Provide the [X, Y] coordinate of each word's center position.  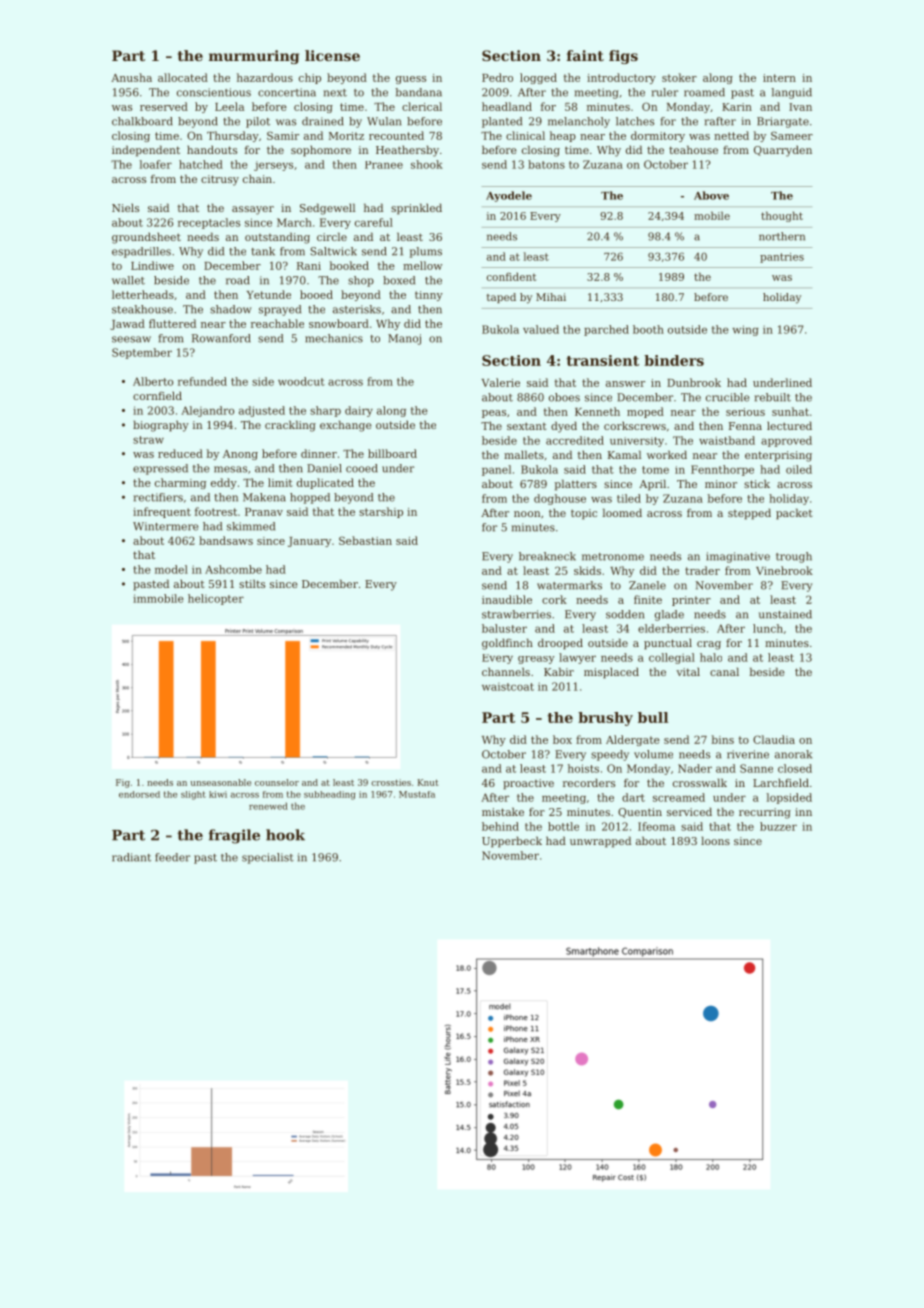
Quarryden [783, 151]
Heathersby [407, 151]
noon [527, 514]
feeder [172, 857]
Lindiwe [152, 265]
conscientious [214, 92]
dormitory [658, 136]
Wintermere [165, 526]
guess [411, 80]
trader [702, 570]
